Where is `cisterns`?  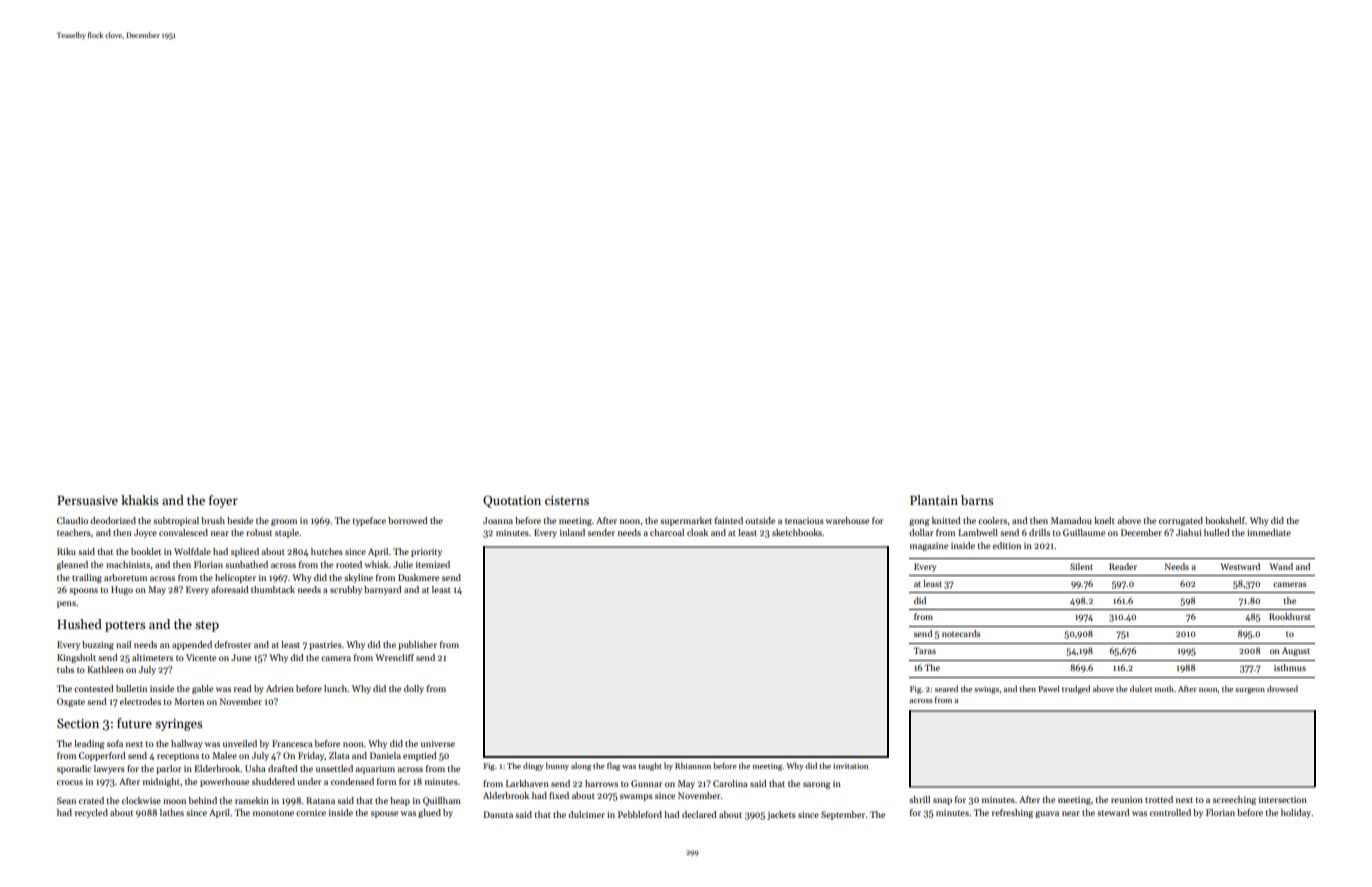
cisterns is located at coordinates (567, 500).
